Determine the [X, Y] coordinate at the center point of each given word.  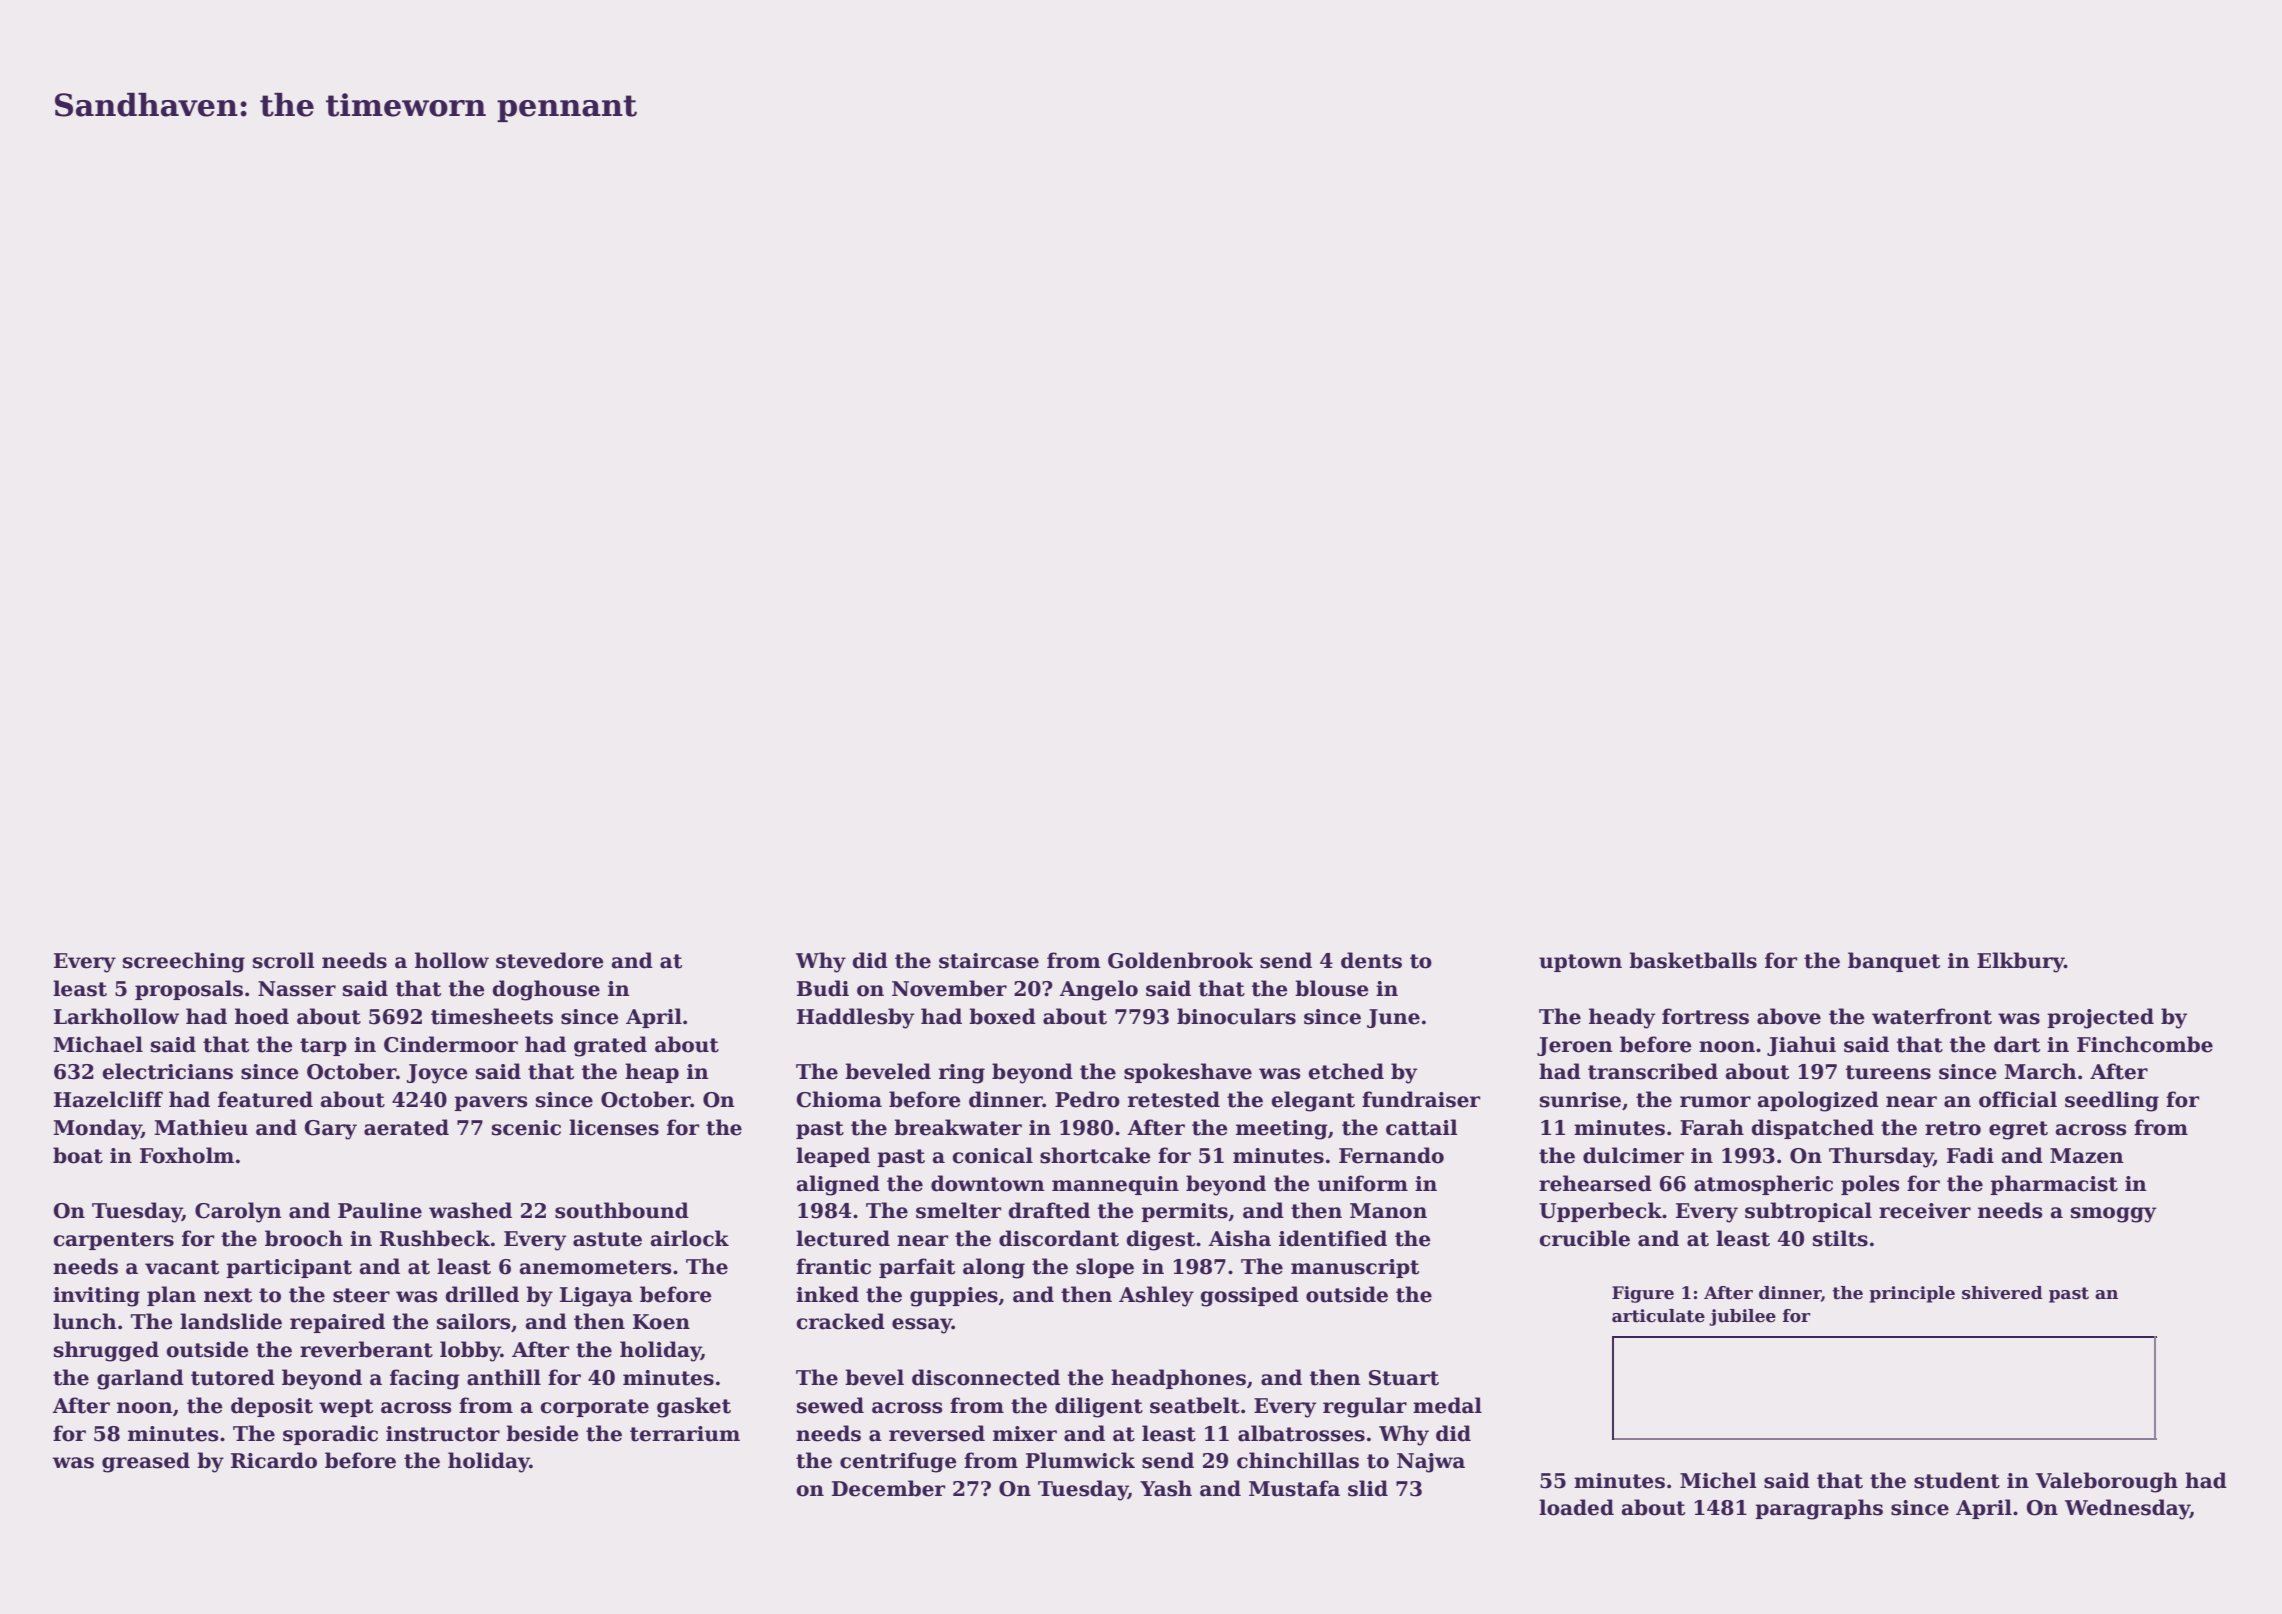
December [889, 1488]
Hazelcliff [108, 1099]
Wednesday [2127, 1509]
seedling [2112, 1101]
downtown [988, 1183]
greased [146, 1462]
